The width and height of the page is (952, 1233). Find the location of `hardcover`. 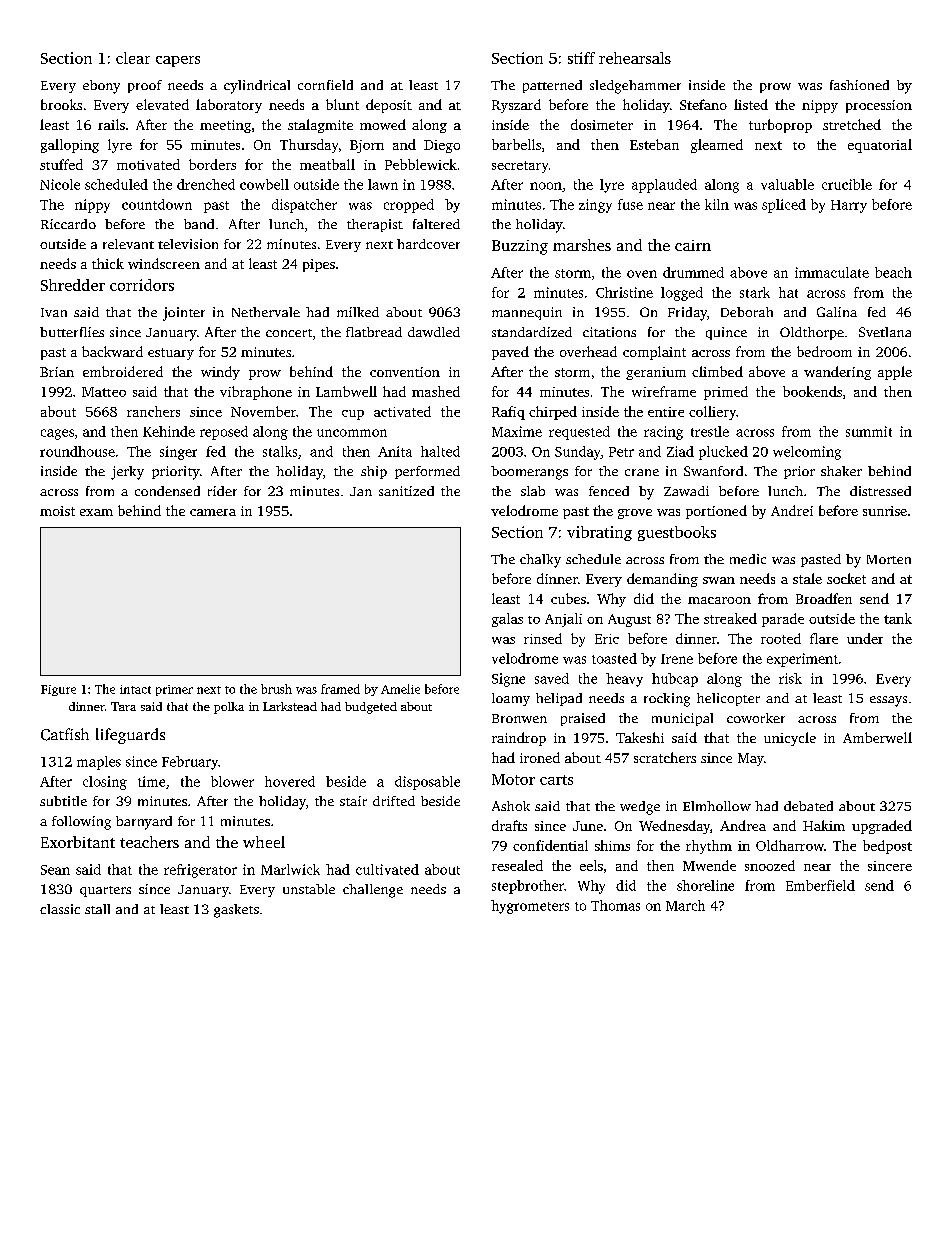

hardcover is located at coordinates (428, 244).
